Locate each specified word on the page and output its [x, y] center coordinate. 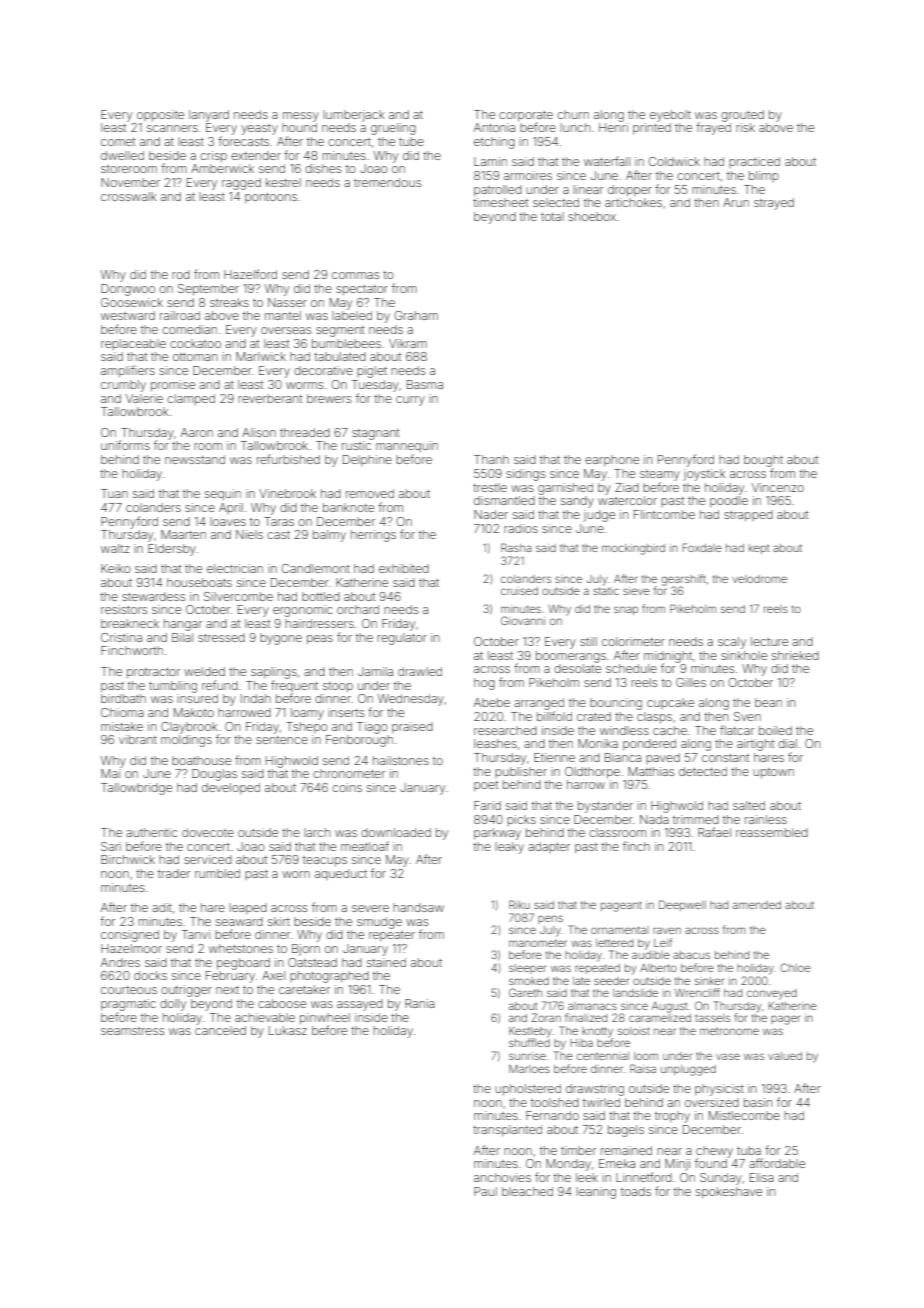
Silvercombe [238, 596]
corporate [526, 116]
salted [749, 805]
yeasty [259, 129]
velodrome [759, 579]
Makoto [194, 712]
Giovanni [523, 620]
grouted [742, 116]
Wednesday [411, 700]
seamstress [132, 1031]
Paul [485, 1191]
